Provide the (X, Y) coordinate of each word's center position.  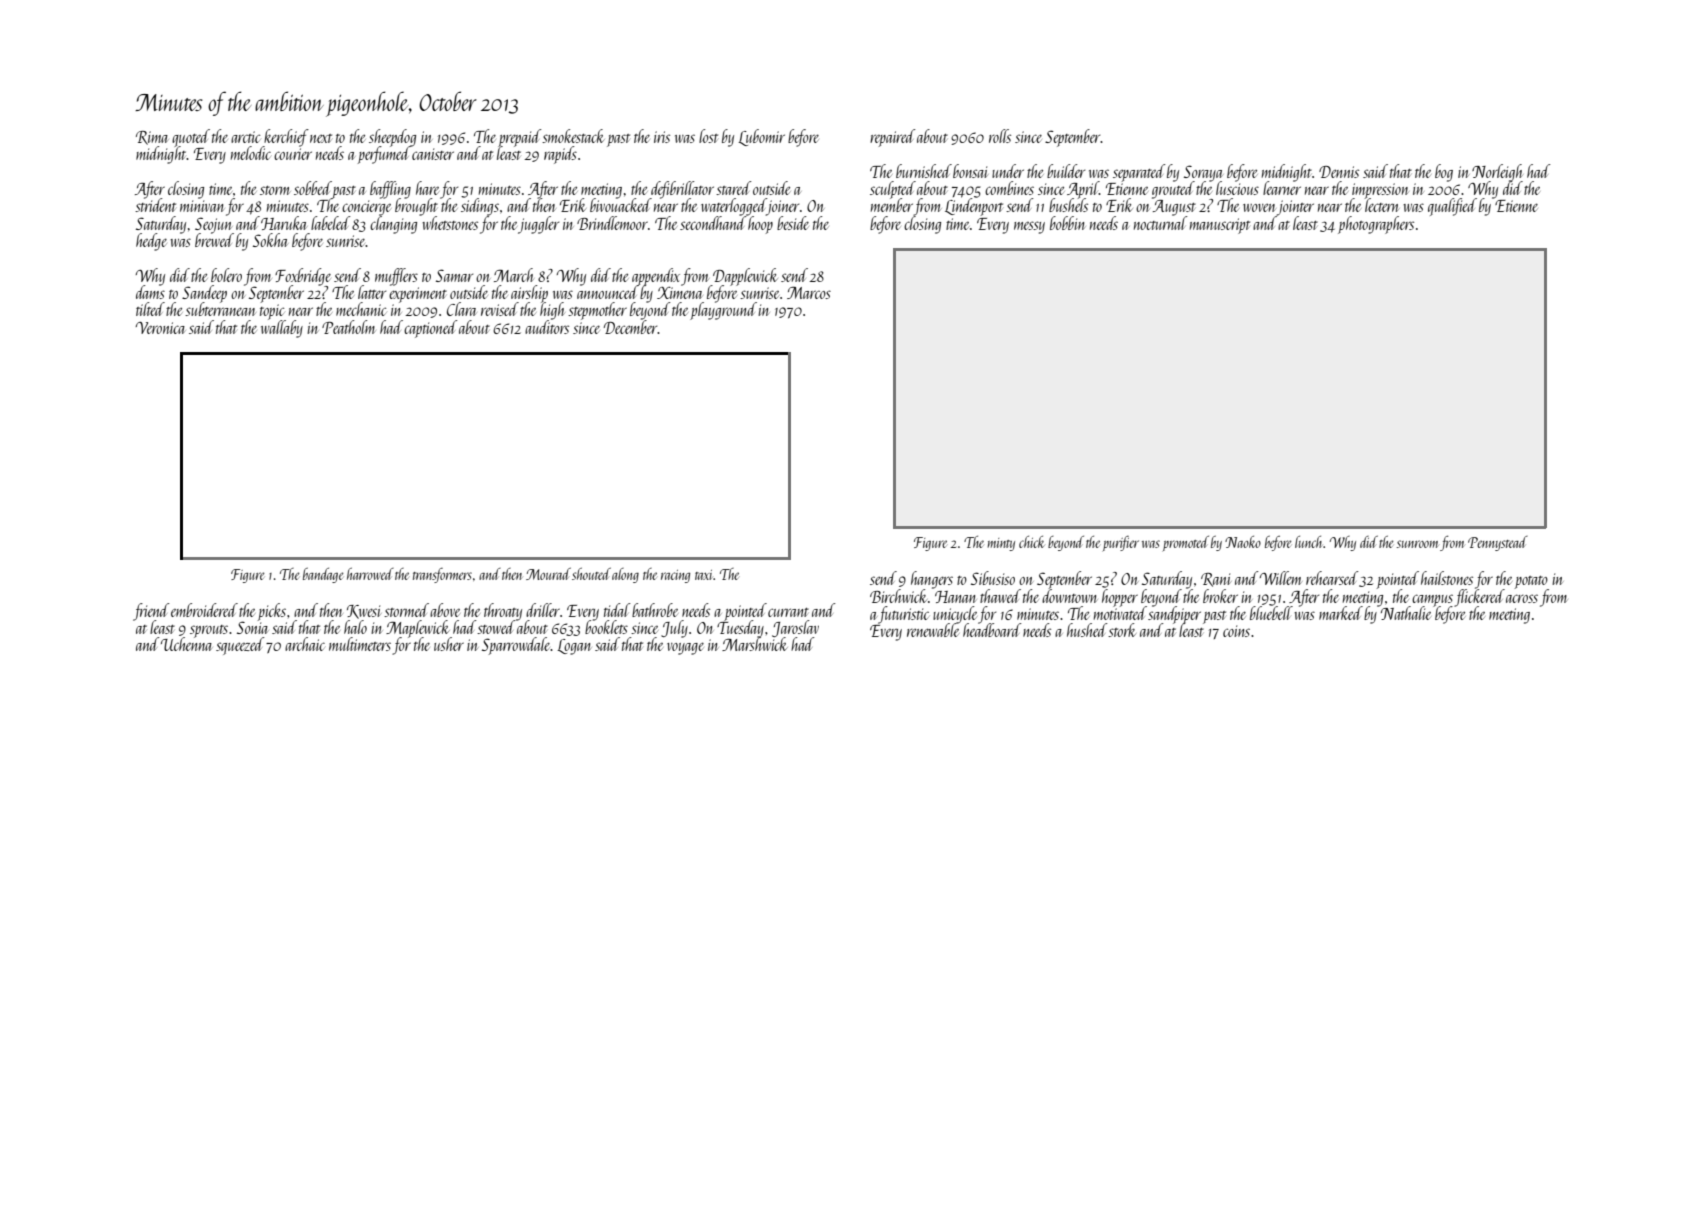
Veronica (160, 328)
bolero (226, 275)
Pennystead (1498, 543)
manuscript (1220, 226)
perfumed (383, 155)
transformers (442, 575)
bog (1444, 173)
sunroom (1417, 544)
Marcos (809, 292)
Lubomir (761, 137)
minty (1001, 544)
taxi (704, 575)
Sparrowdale (516, 646)
